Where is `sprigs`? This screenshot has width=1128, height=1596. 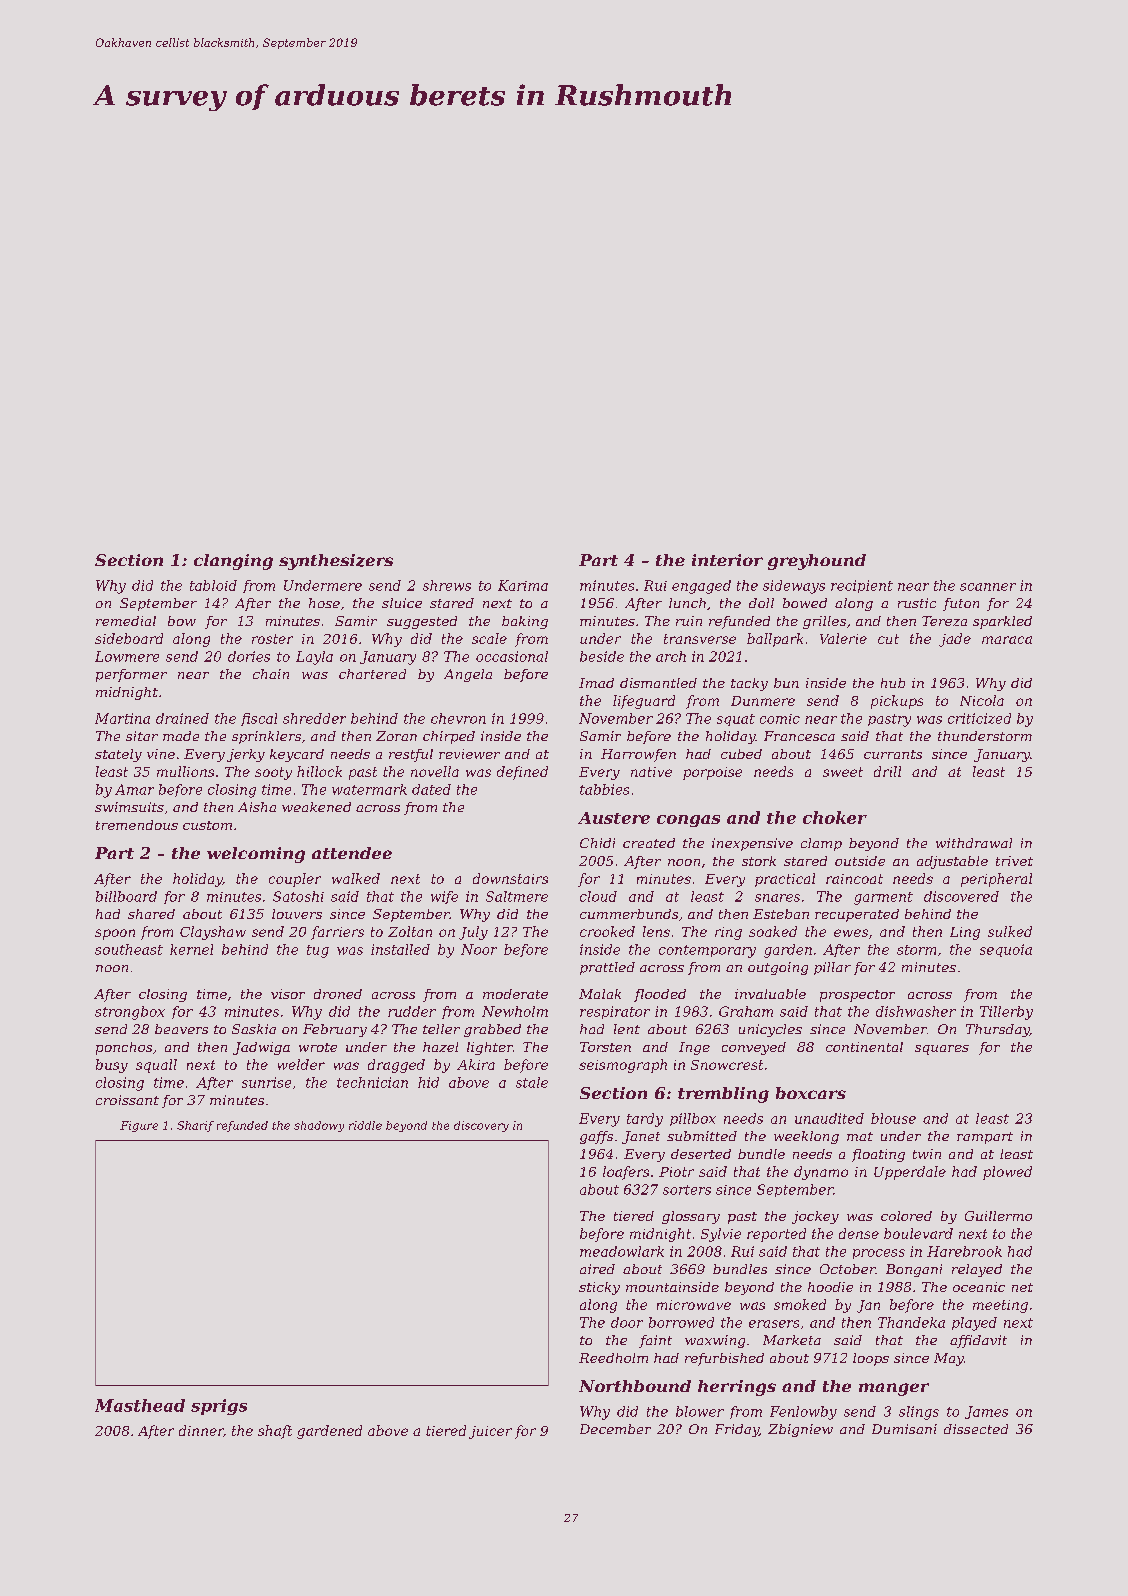
sprigs is located at coordinates (219, 1407).
